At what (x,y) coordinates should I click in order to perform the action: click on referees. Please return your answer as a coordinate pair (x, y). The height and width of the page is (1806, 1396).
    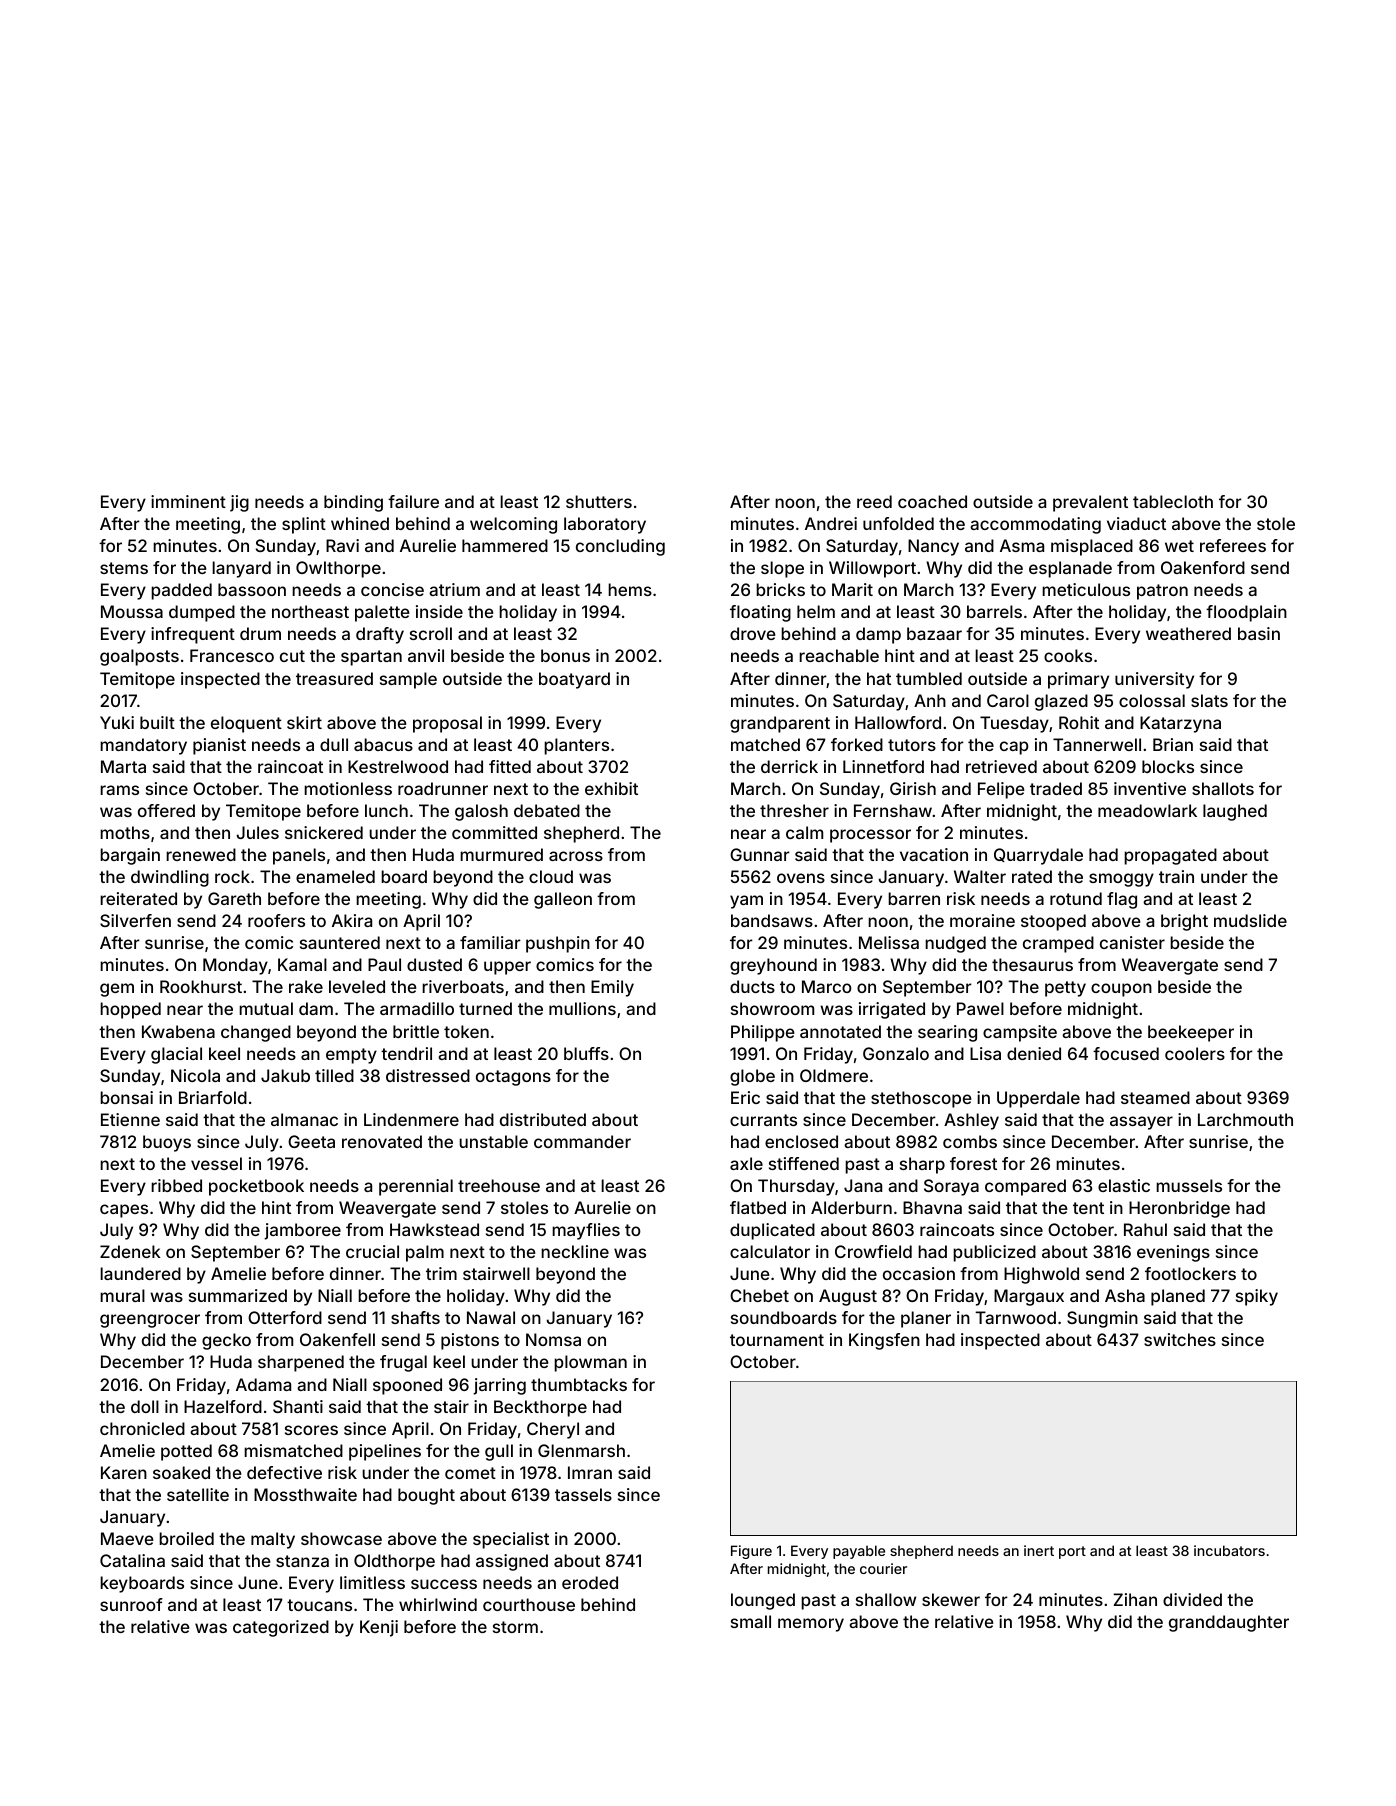
    Looking at the image, I should click on (1233, 545).
